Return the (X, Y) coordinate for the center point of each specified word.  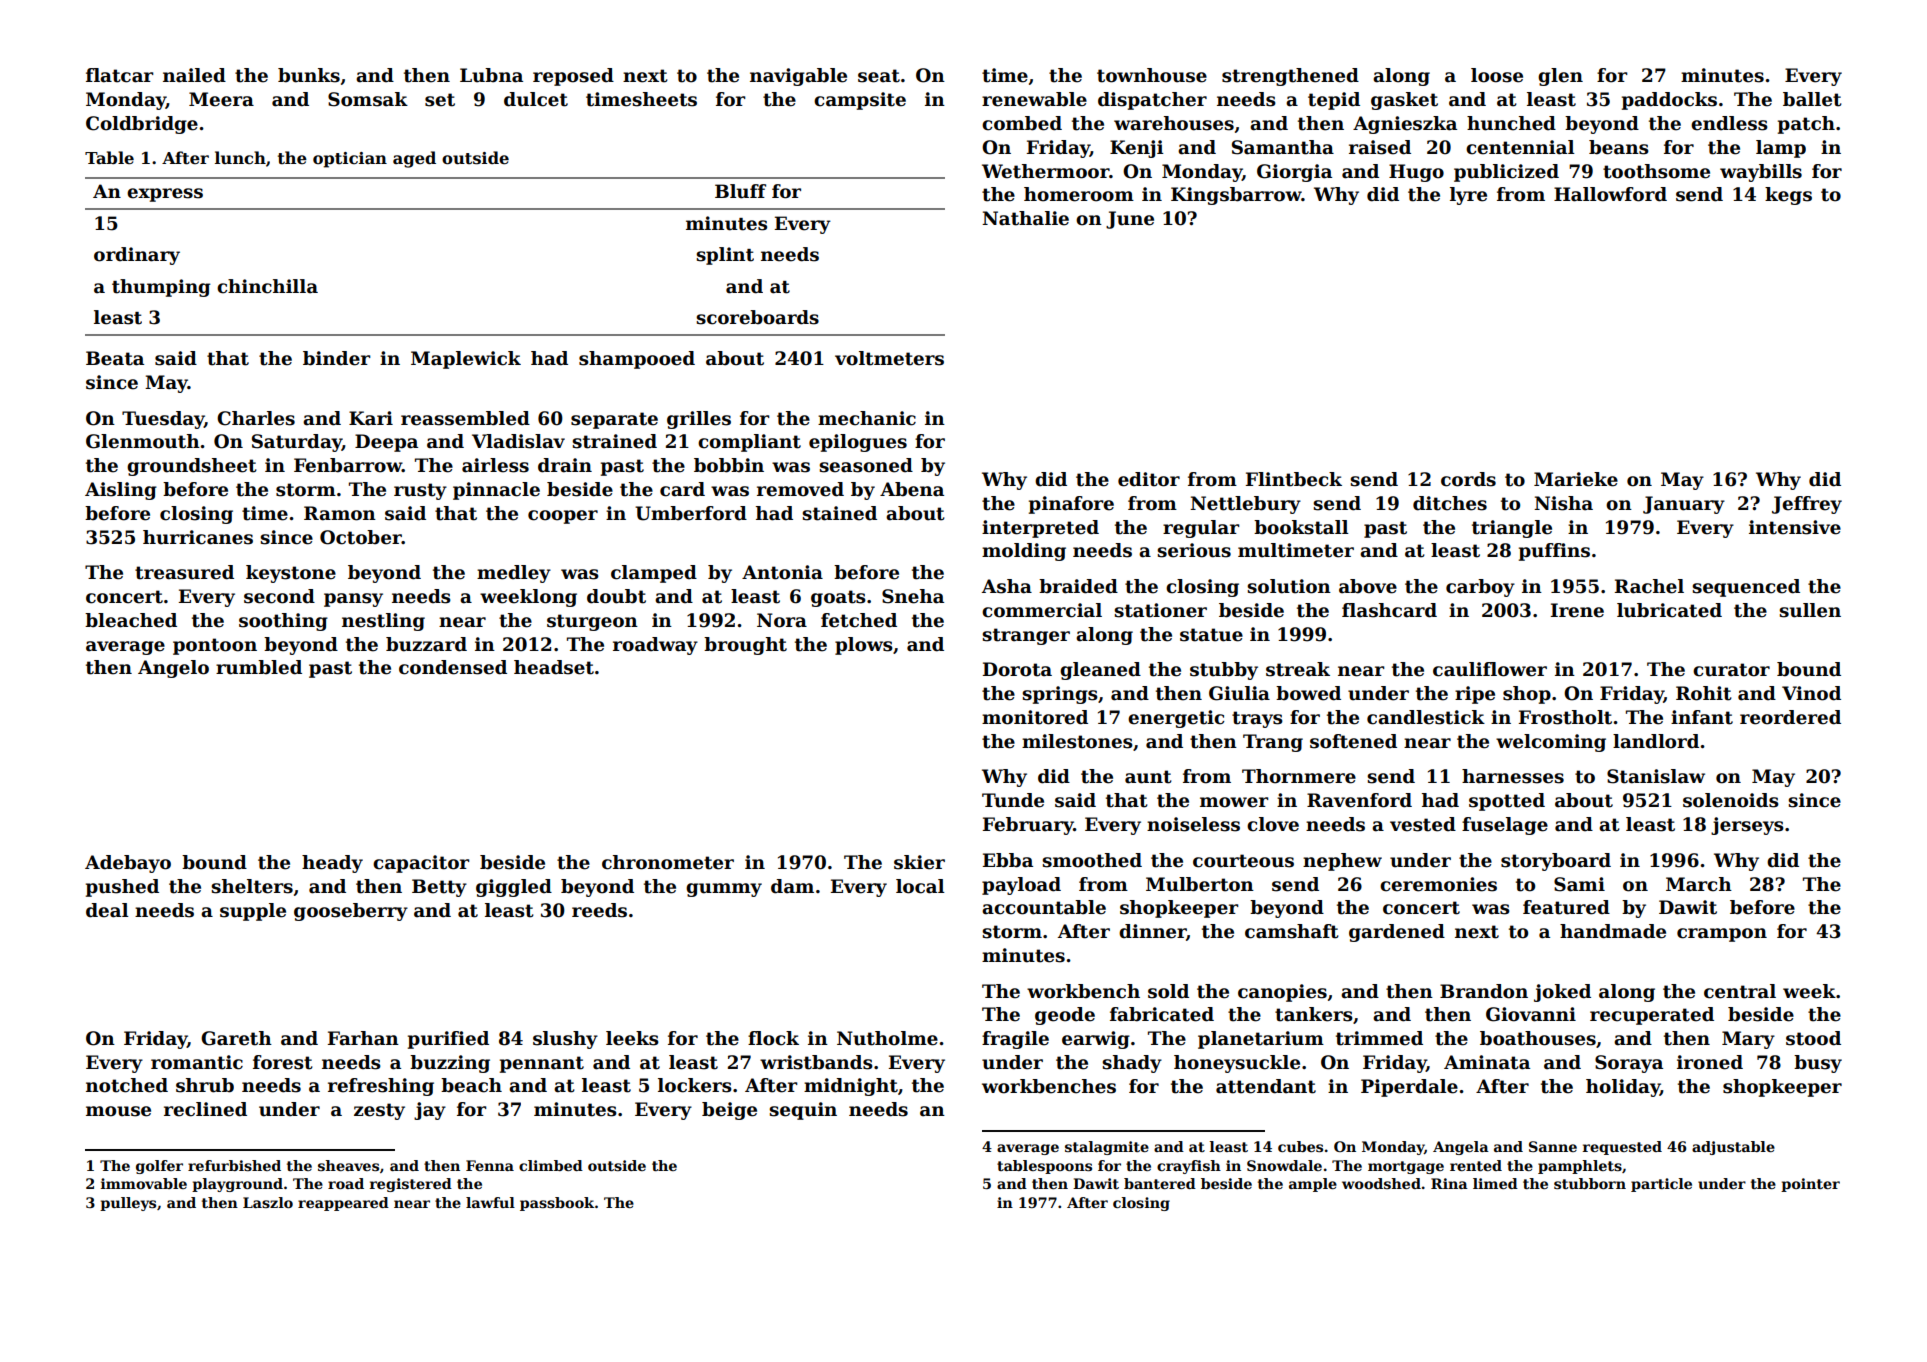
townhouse (1152, 75)
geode (1065, 1016)
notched (127, 1085)
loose (1497, 75)
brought (745, 646)
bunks (309, 75)
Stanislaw (1656, 776)
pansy (353, 600)
